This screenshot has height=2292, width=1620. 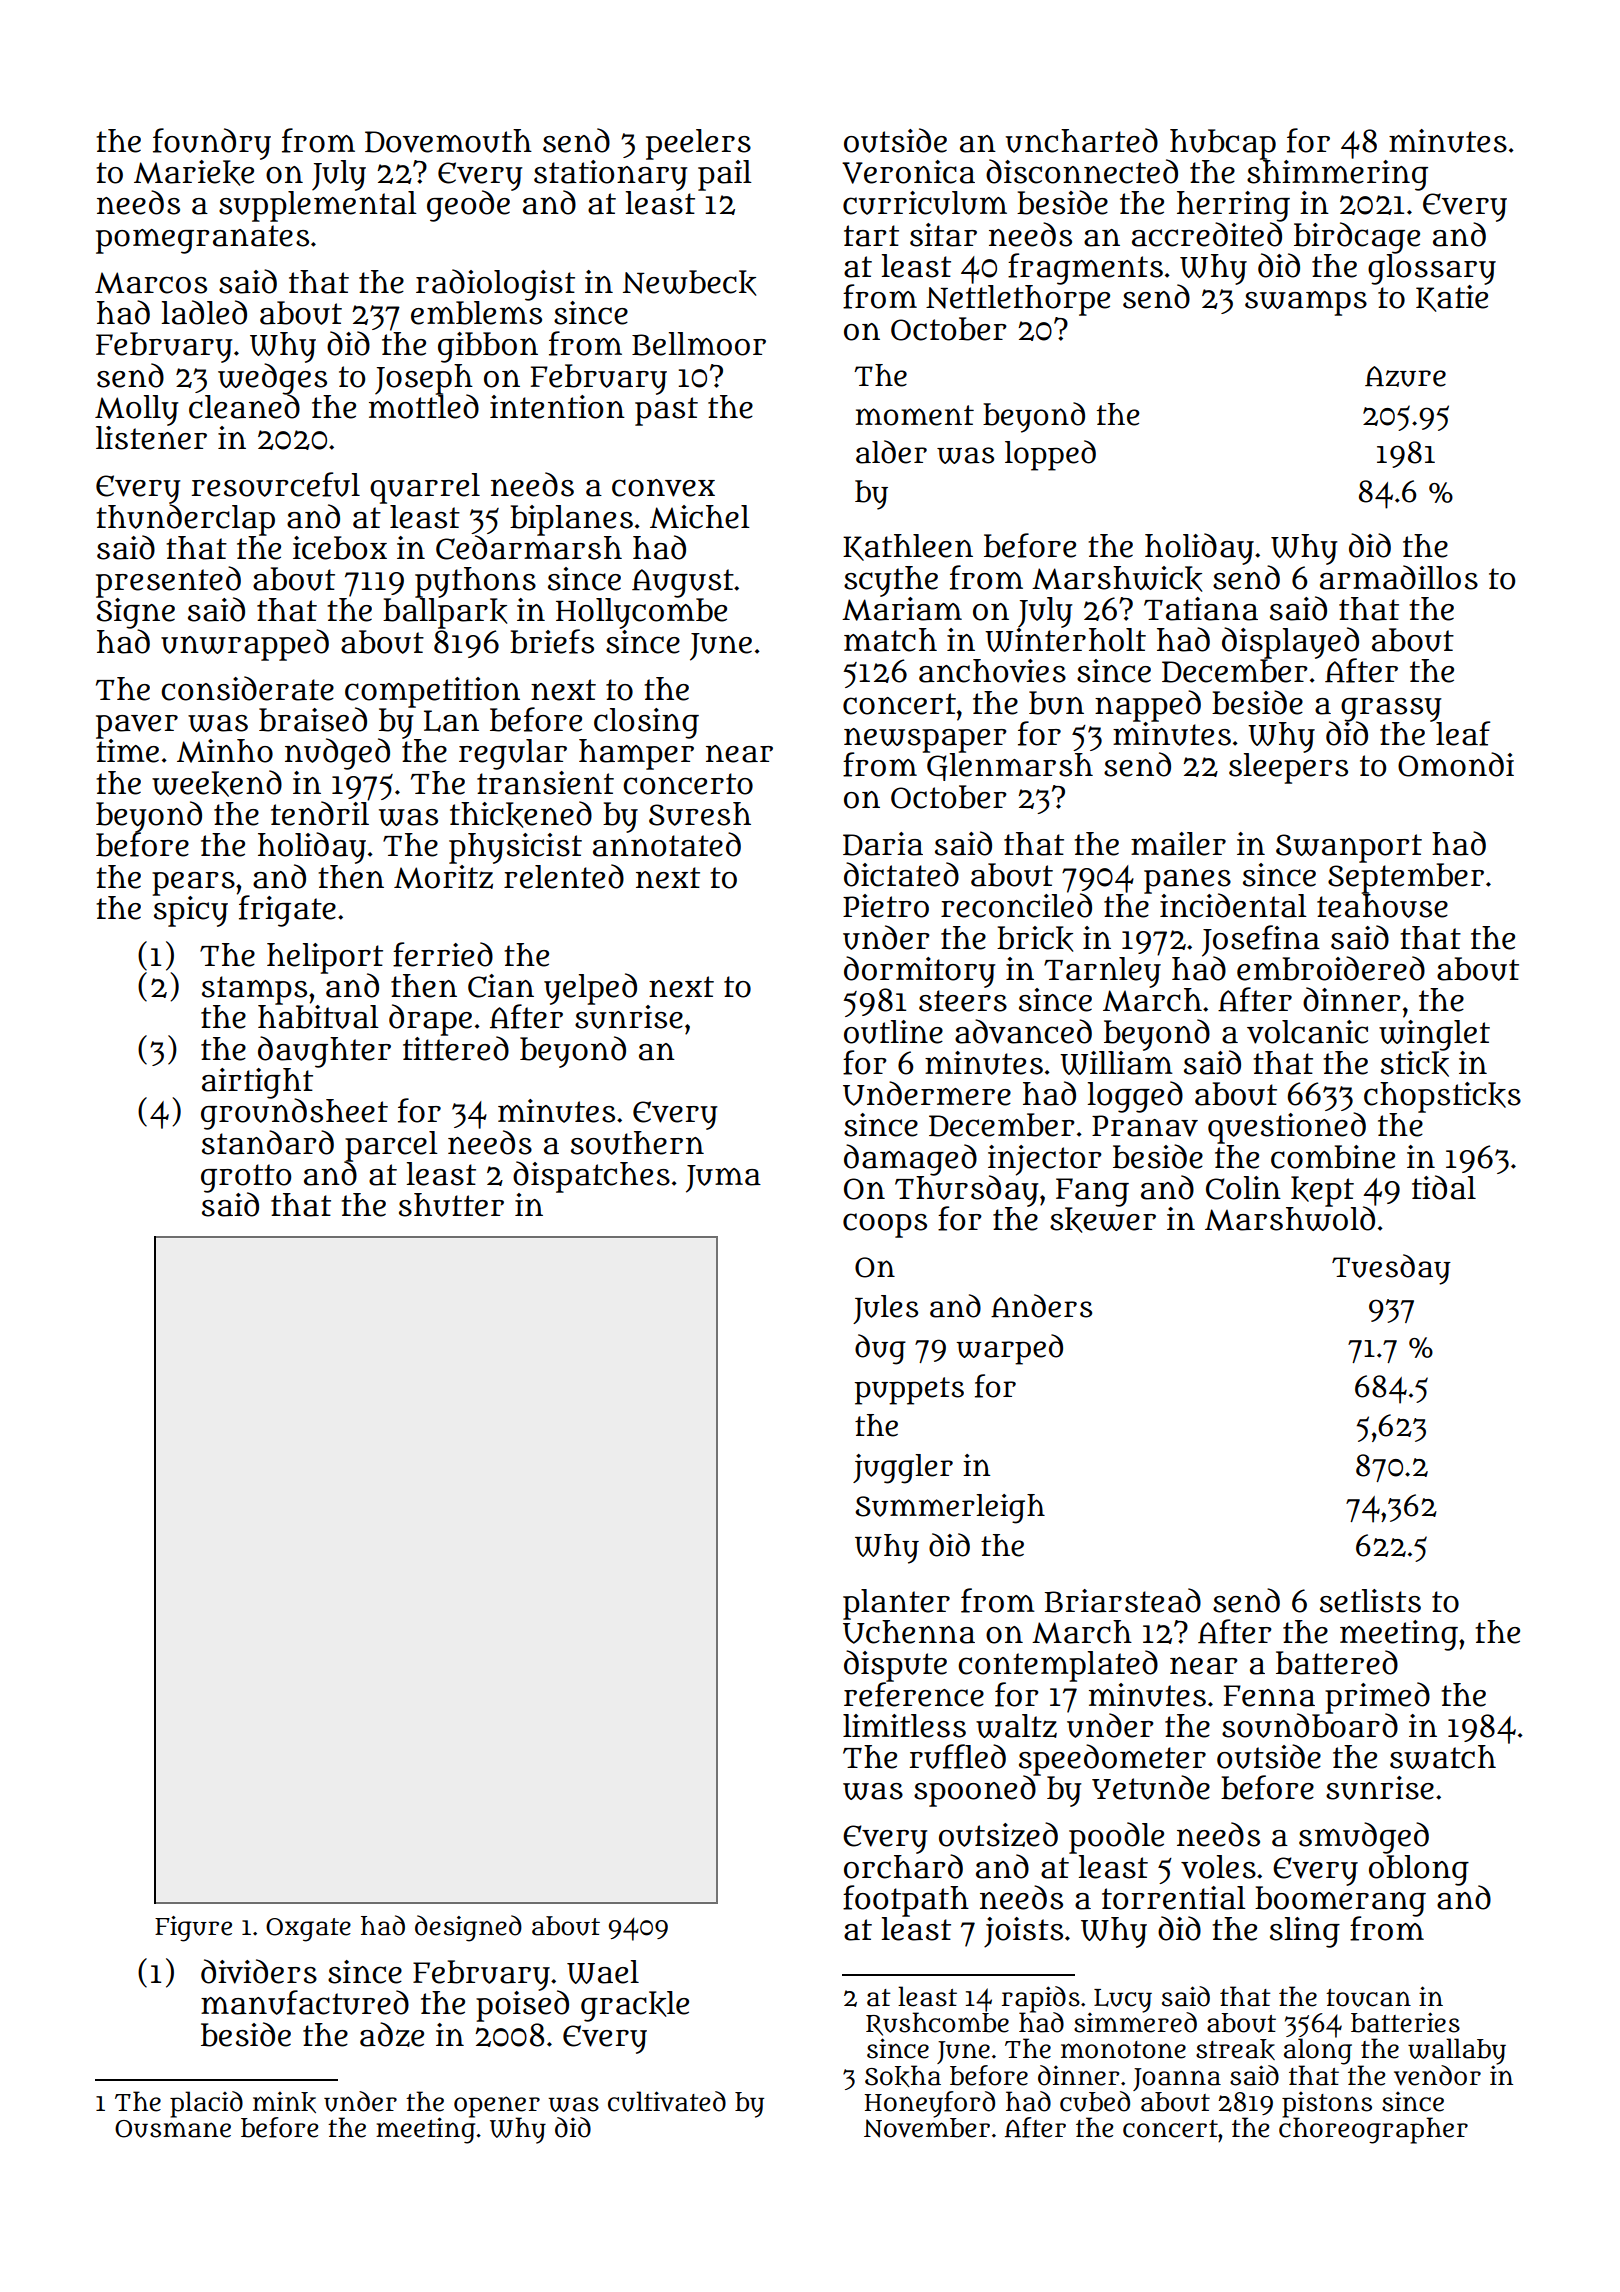 I want to click on Newbeck, so click(x=689, y=283).
